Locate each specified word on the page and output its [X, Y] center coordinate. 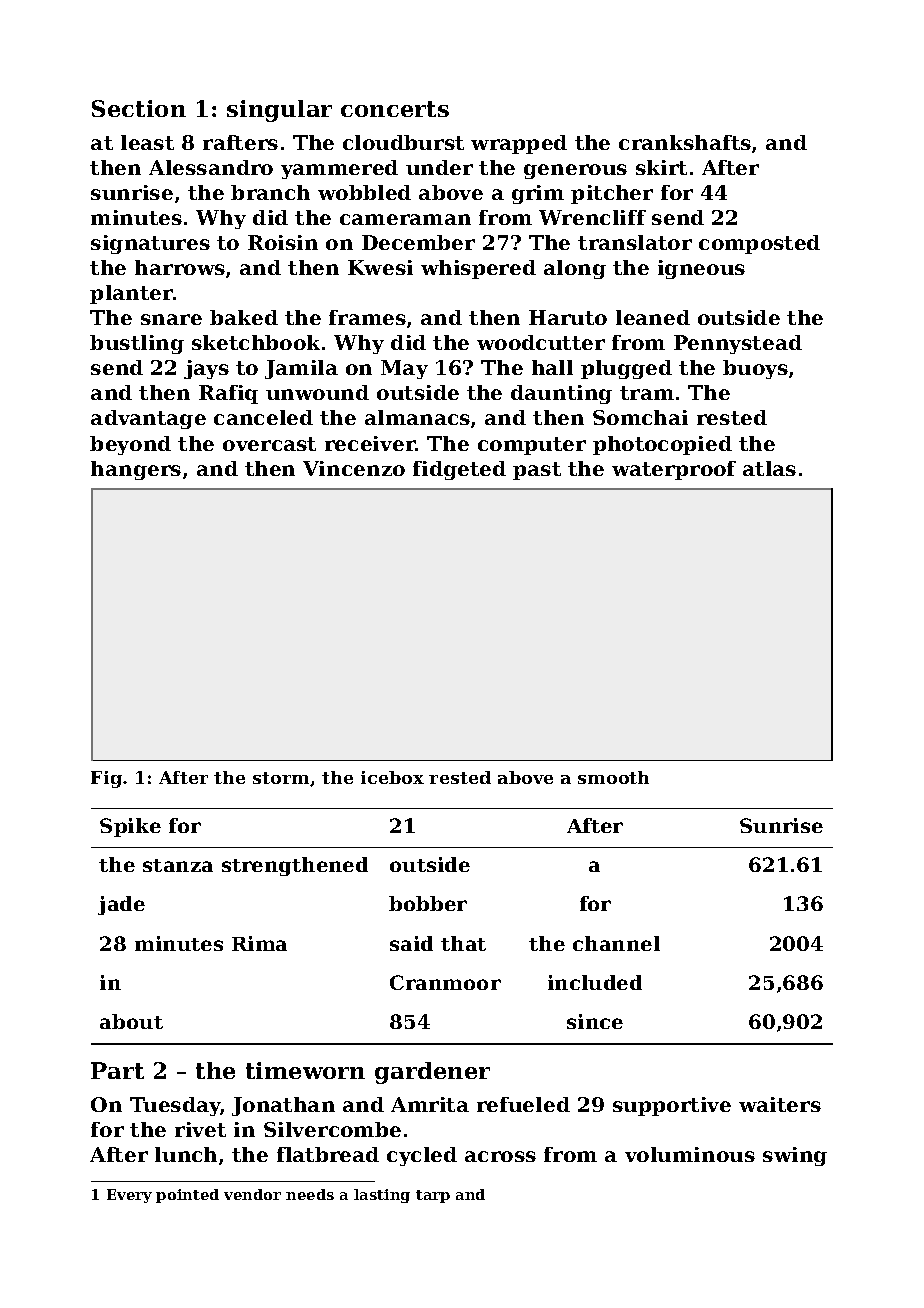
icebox [392, 777]
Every [129, 1196]
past [537, 471]
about [131, 1021]
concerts [395, 109]
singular [279, 111]
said [411, 943]
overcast [269, 444]
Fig [106, 779]
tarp [433, 1196]
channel [616, 943]
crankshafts [685, 142]
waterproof [674, 470]
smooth [613, 777]
